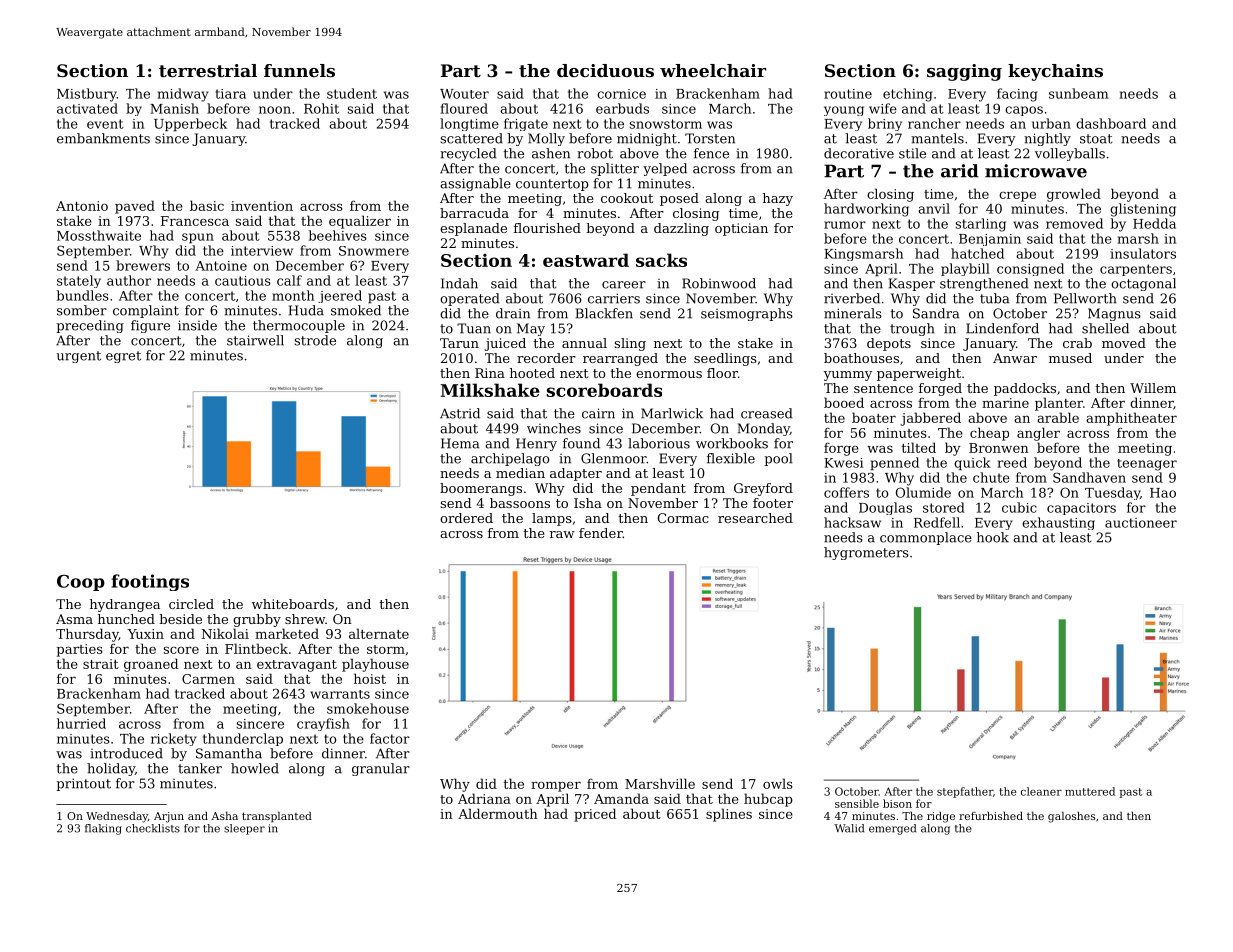 This image has height=952, width=1233. What do you see at coordinates (123, 357) in the image?
I see `egret` at bounding box center [123, 357].
